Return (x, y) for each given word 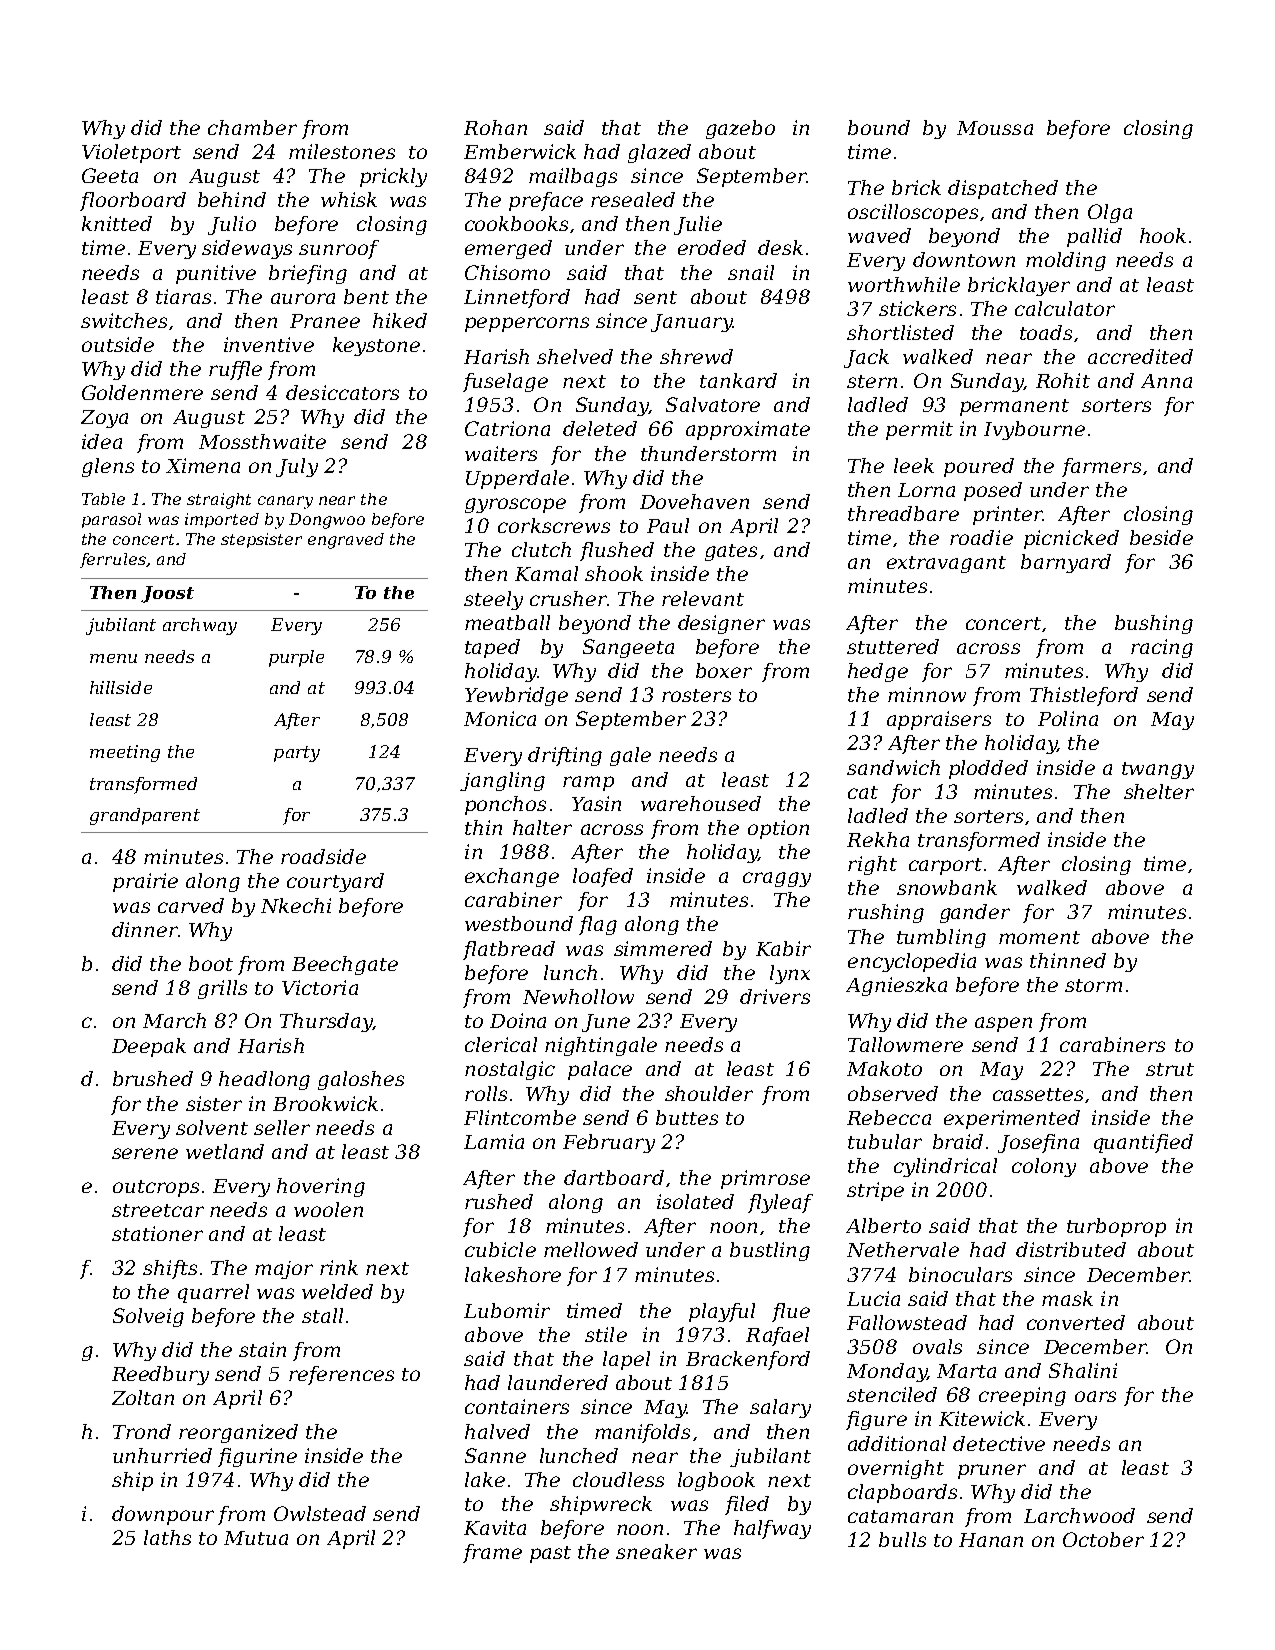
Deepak (149, 1047)
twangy (1158, 770)
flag (598, 925)
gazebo (740, 129)
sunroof (339, 249)
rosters (696, 695)
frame (492, 1553)
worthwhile (904, 284)
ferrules (113, 560)
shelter (1159, 791)
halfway (772, 1529)
